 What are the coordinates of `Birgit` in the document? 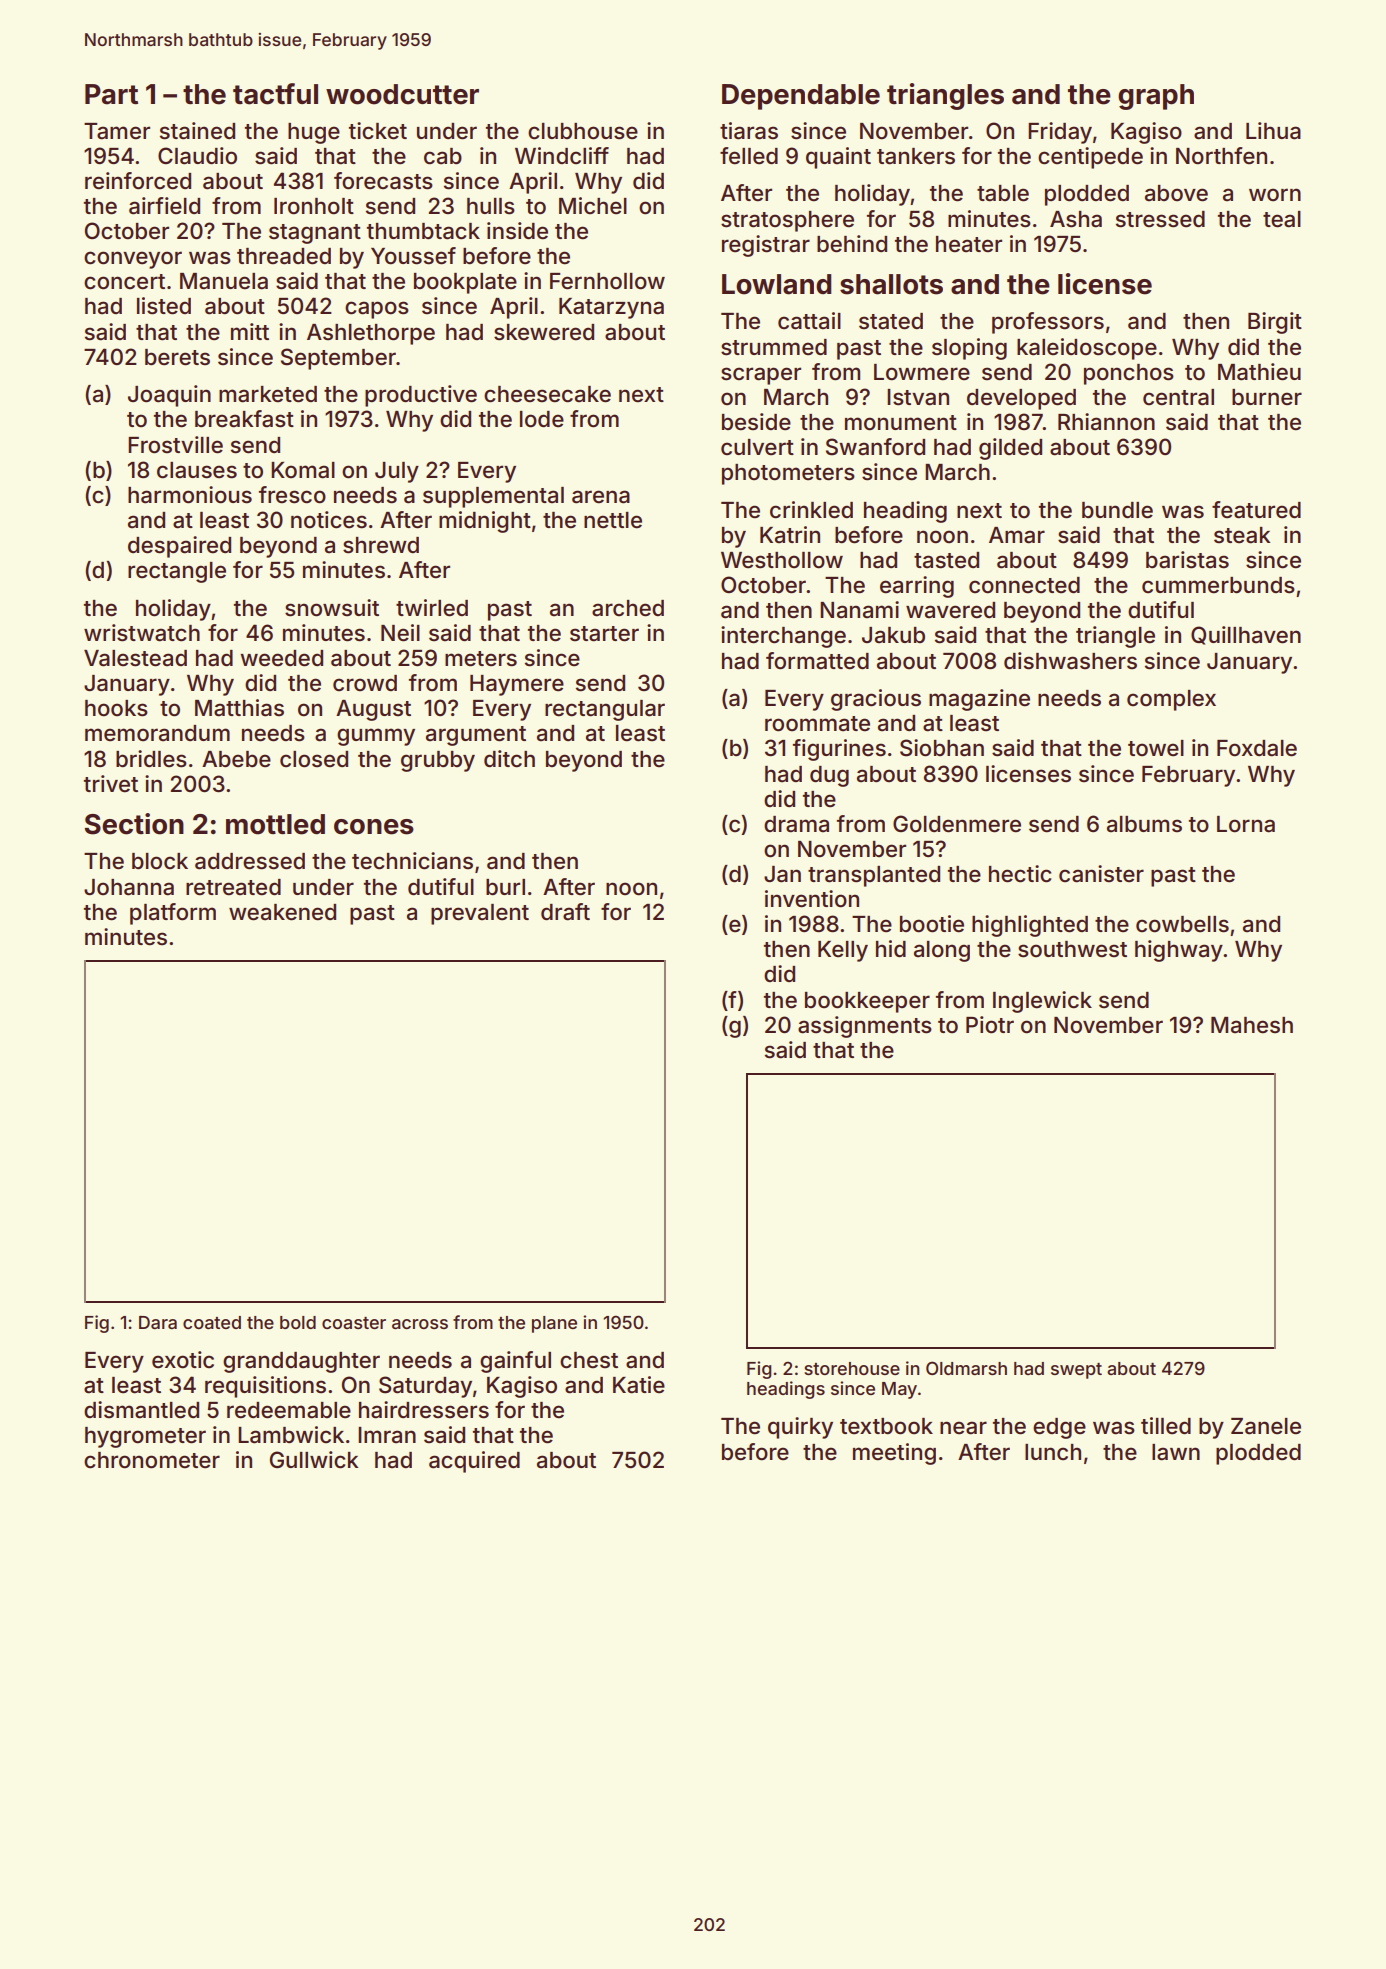 It's located at (1275, 323).
